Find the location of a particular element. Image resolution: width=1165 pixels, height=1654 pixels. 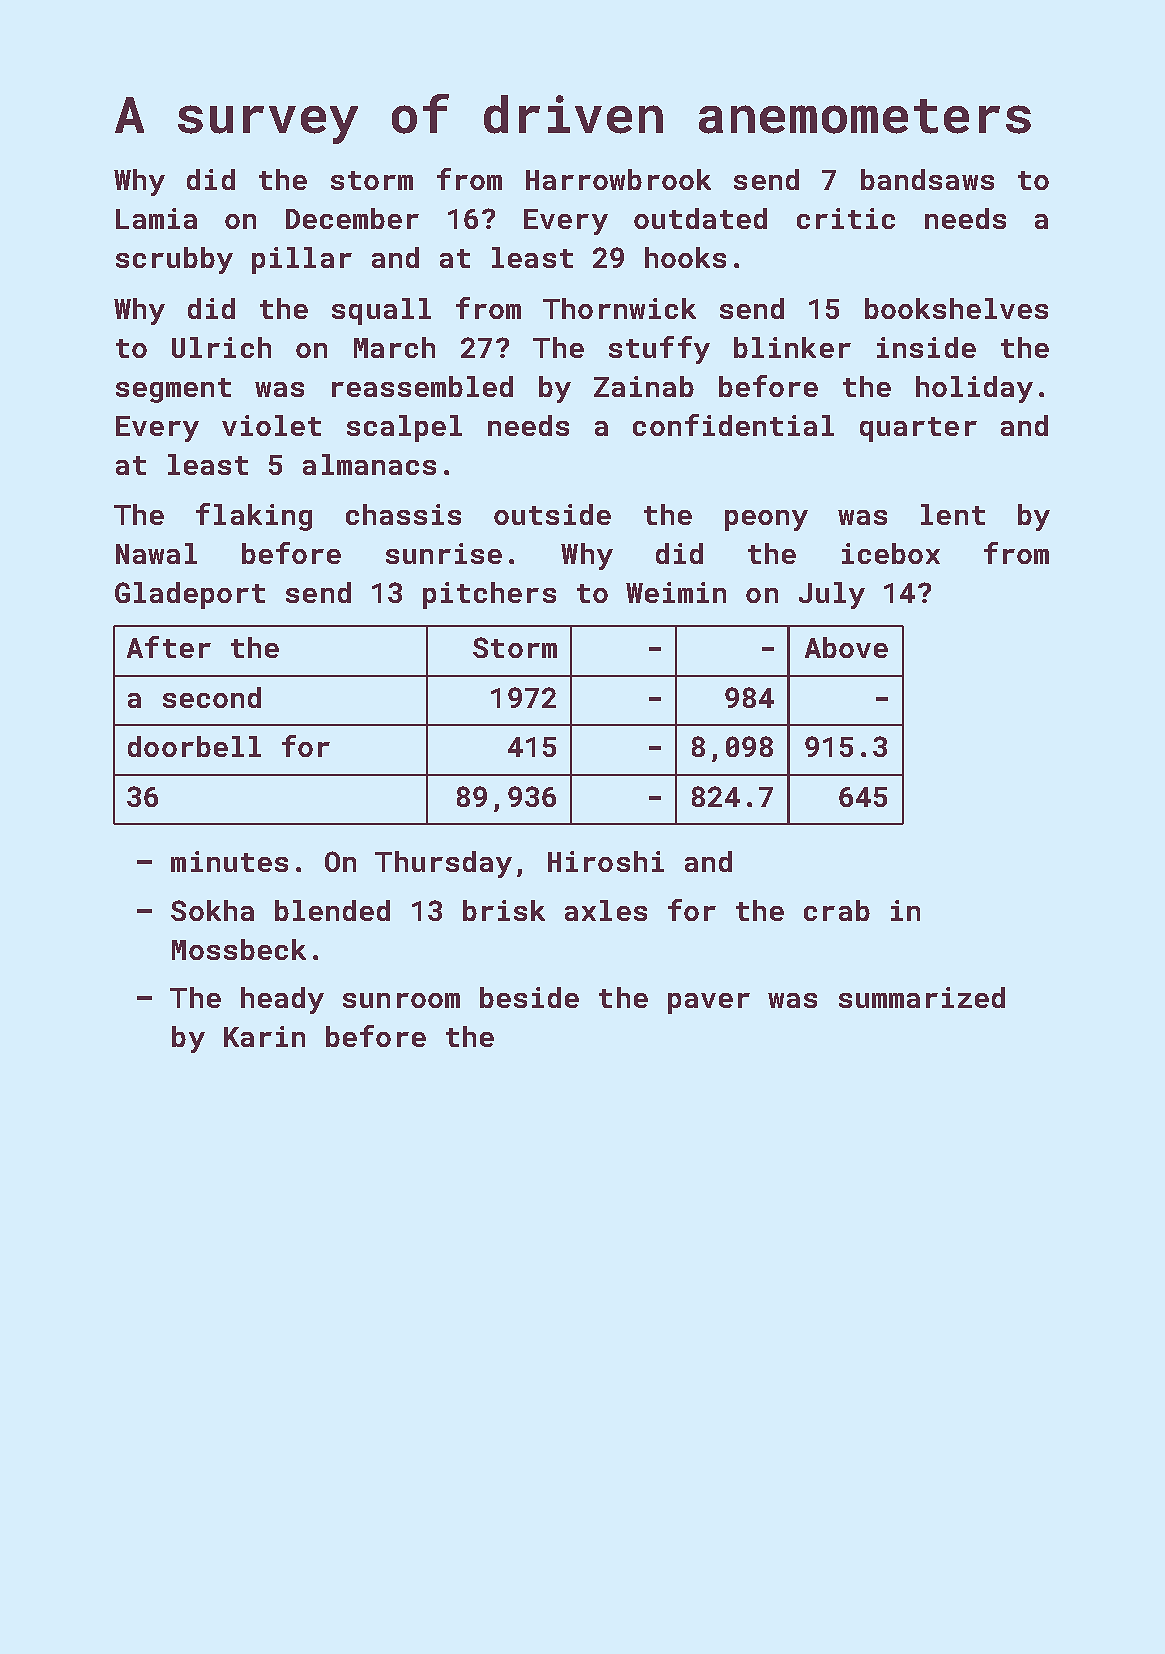

scalpel is located at coordinates (404, 428).
